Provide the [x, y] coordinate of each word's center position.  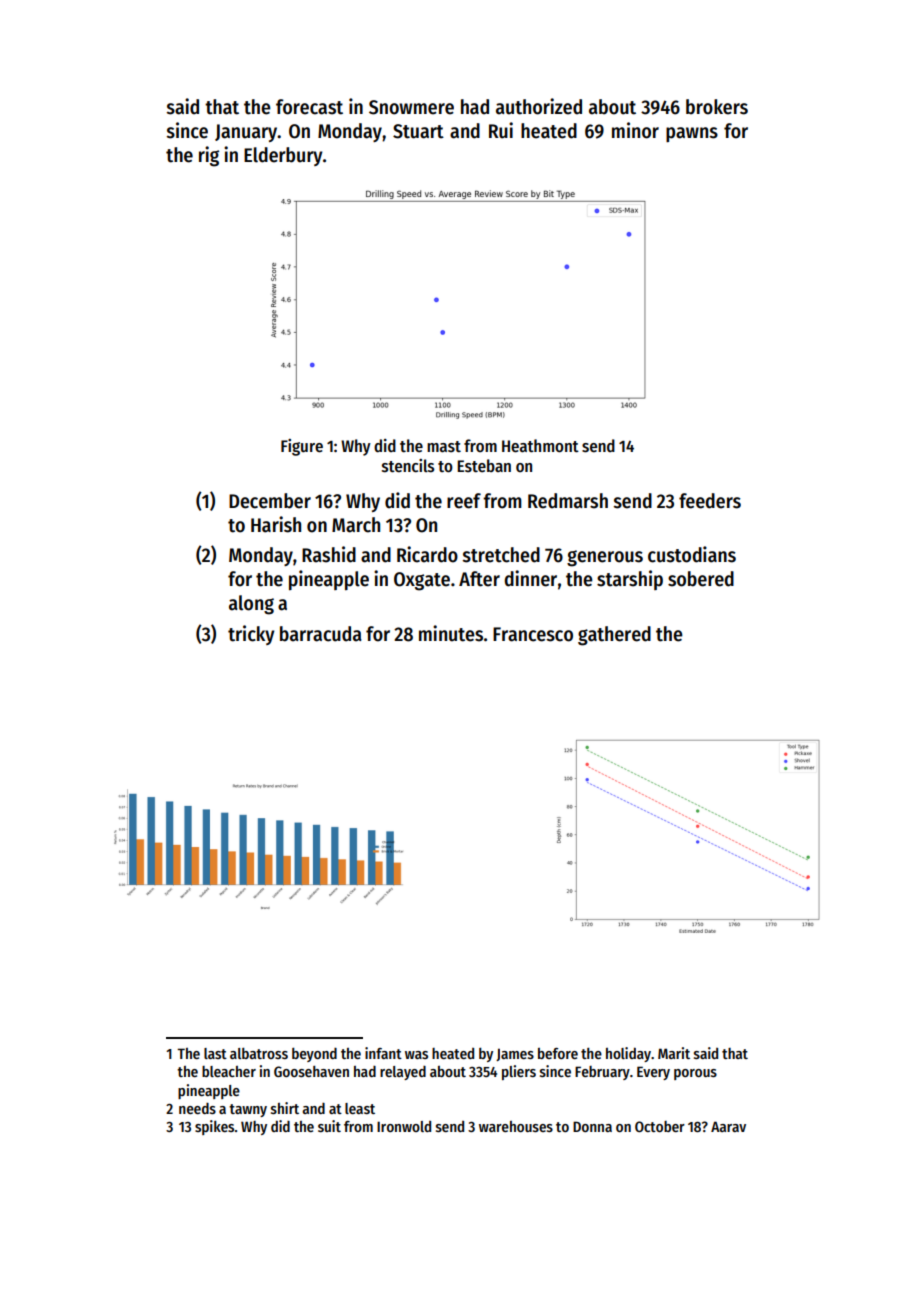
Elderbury [283, 156]
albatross [259, 1053]
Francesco [533, 634]
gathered [614, 636]
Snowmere [411, 107]
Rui [501, 130]
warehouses [516, 1126]
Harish [276, 524]
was [416, 1055]
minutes [451, 633]
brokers [717, 107]
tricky [251, 635]
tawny [248, 1110]
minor [635, 130]
